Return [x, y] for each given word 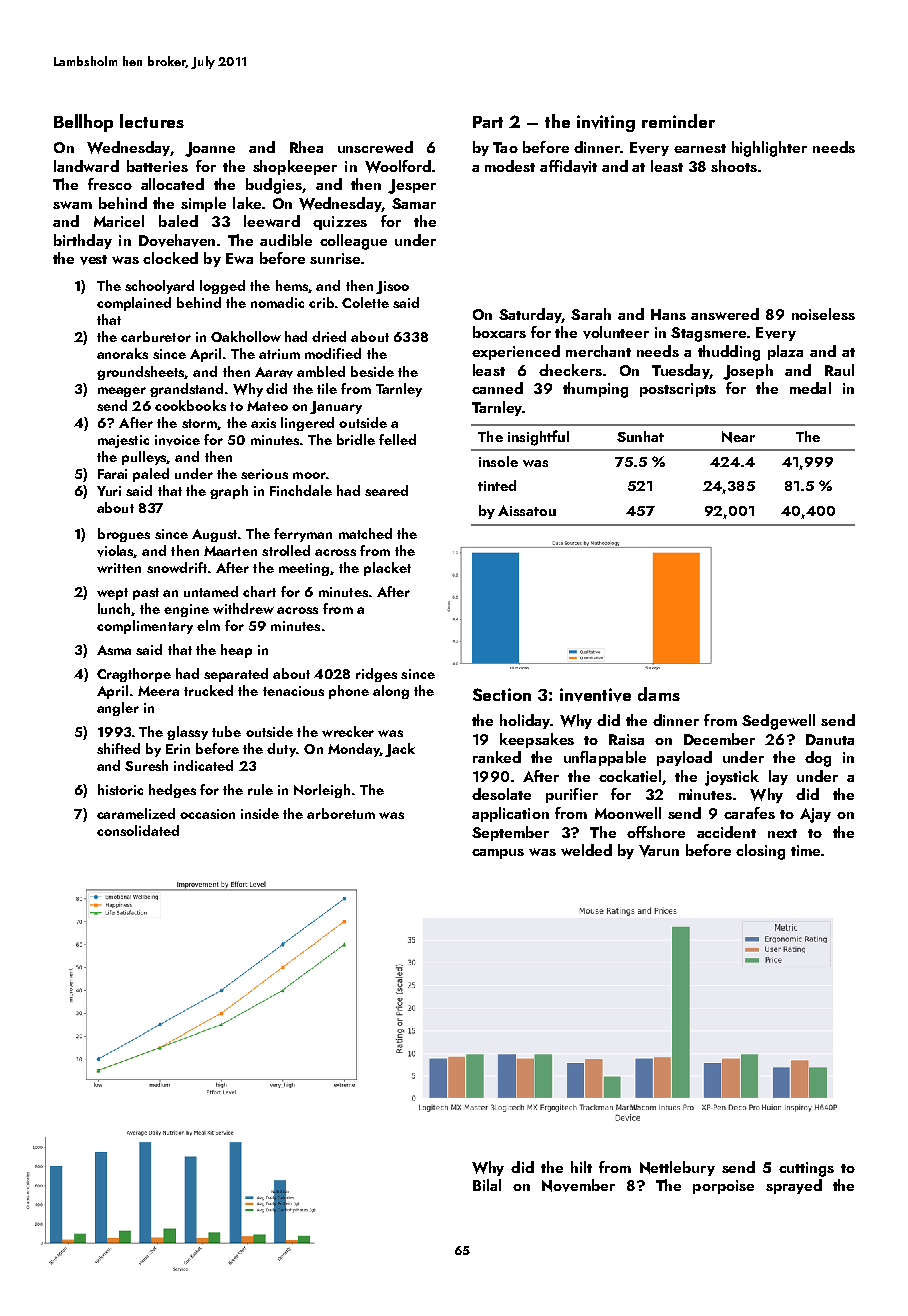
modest [510, 166]
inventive [595, 695]
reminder [678, 121]
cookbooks [190, 405]
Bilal [487, 1185]
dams [659, 694]
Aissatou [527, 510]
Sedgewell [778, 722]
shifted [118, 748]
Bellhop [83, 123]
